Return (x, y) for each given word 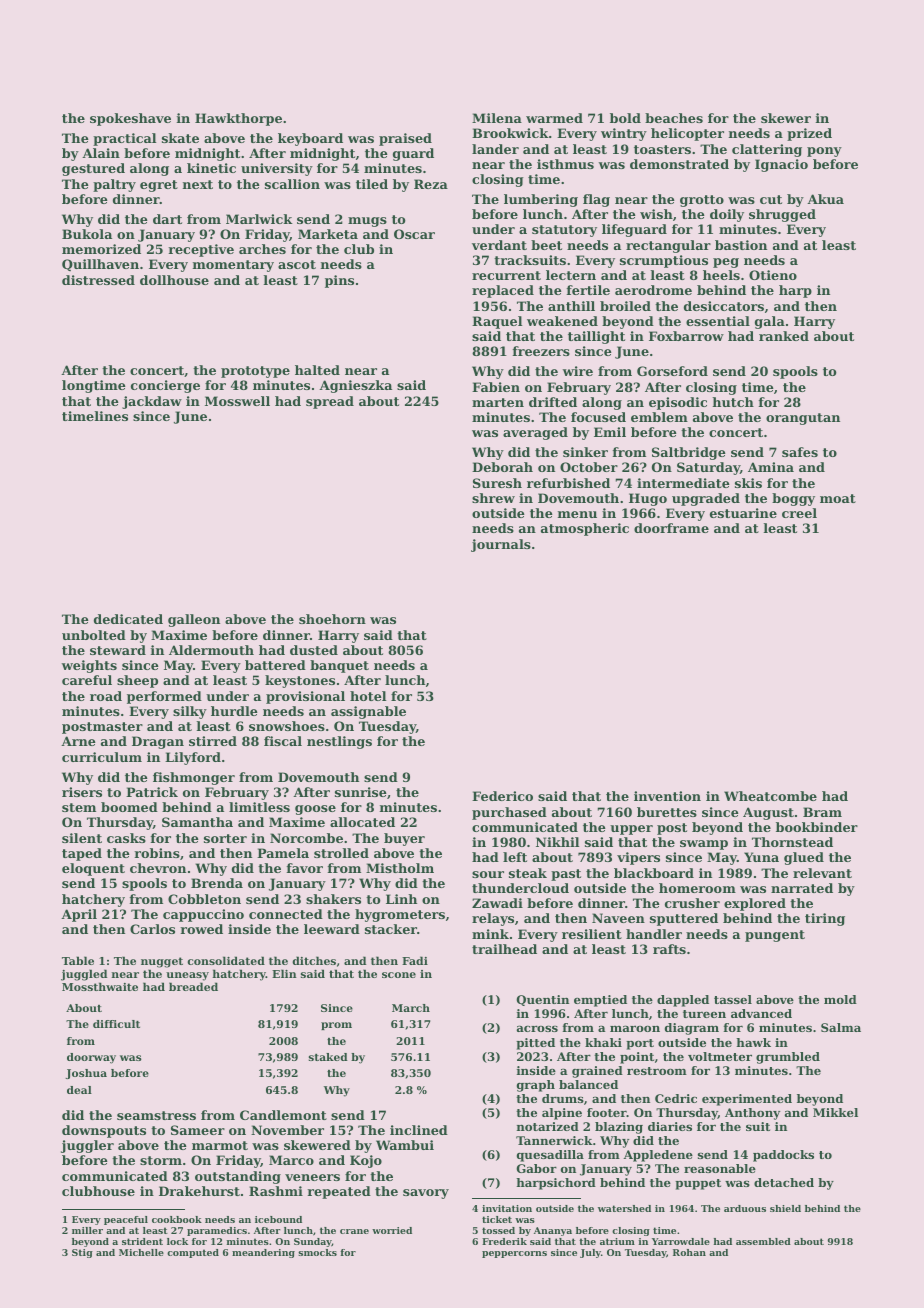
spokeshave (130, 119)
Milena (497, 118)
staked (328, 1057)
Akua (825, 199)
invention (667, 796)
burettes (667, 812)
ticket (497, 1219)
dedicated (128, 619)
